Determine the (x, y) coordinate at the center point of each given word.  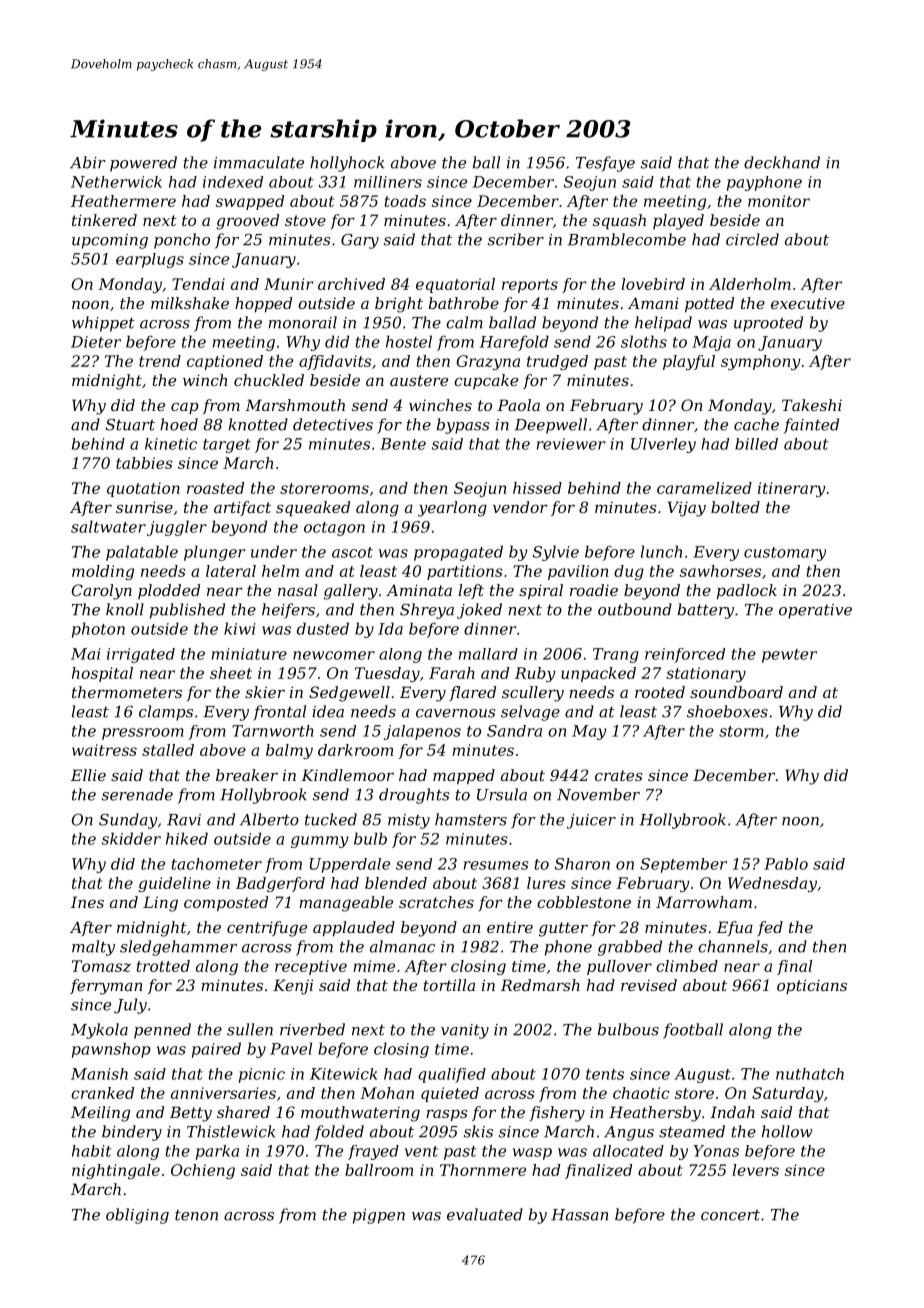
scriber (516, 239)
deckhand (782, 162)
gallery (351, 592)
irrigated (141, 655)
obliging (137, 1216)
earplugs (150, 260)
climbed (687, 966)
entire (510, 927)
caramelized (704, 488)
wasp (532, 1154)
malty (93, 948)
